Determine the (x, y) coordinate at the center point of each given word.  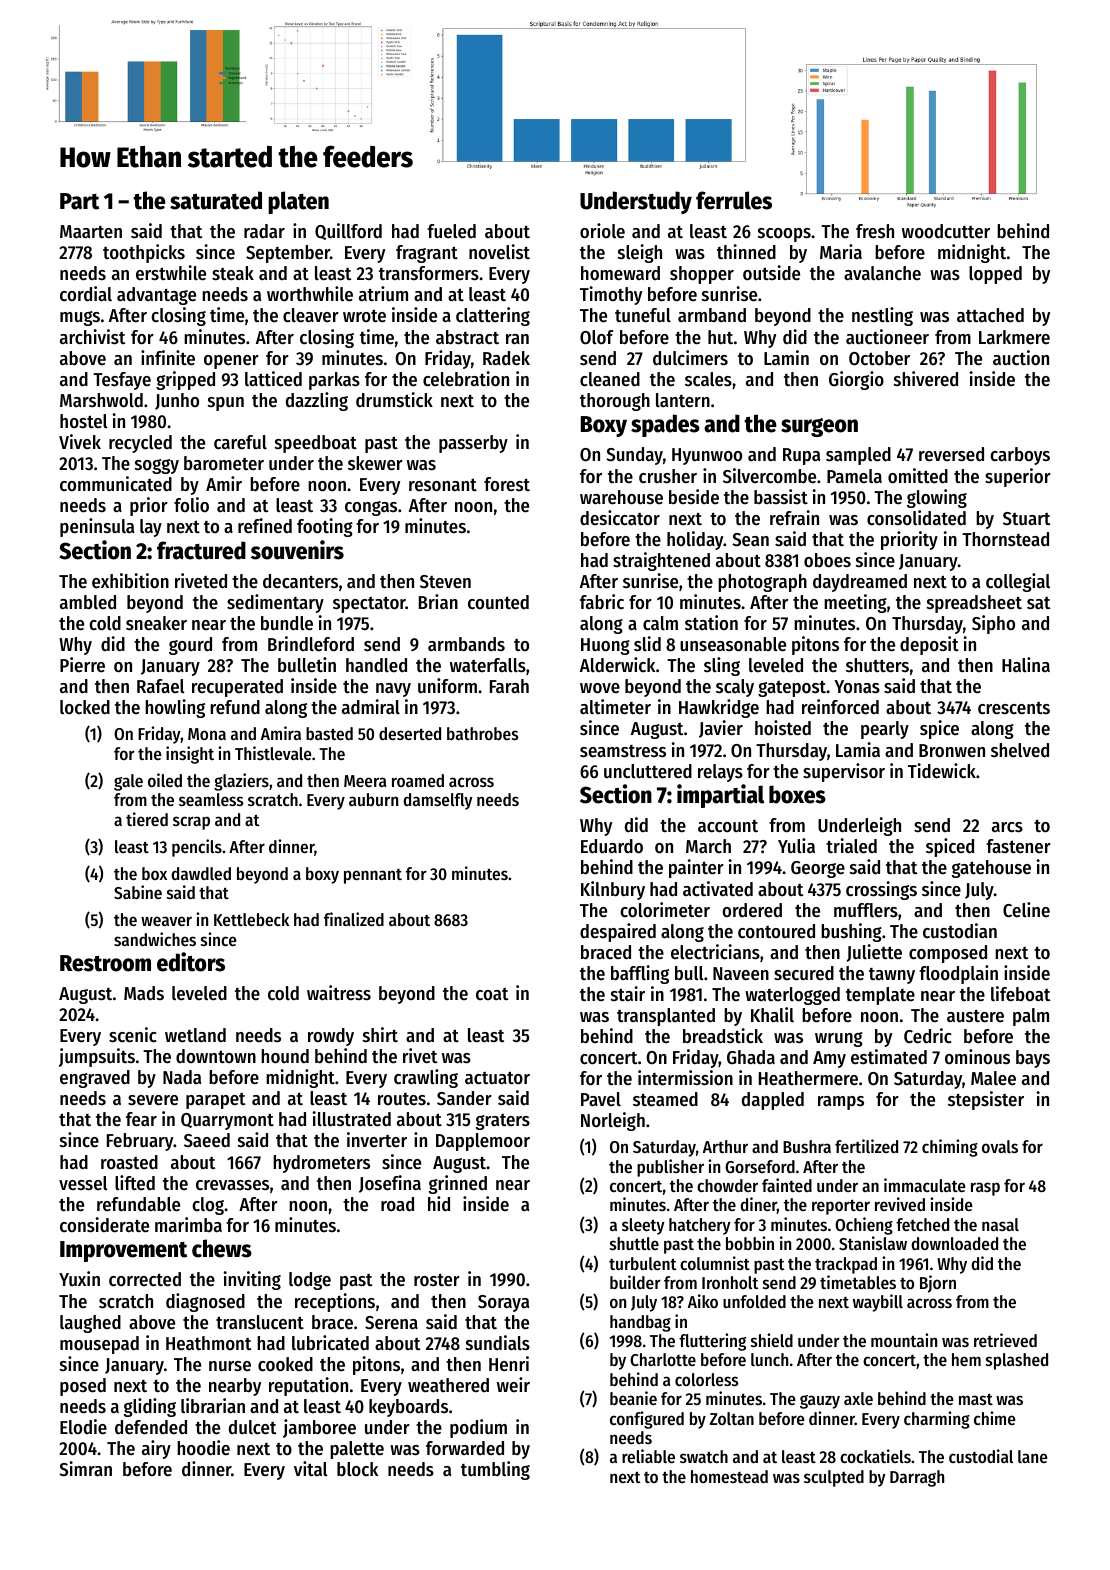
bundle (287, 623)
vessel (83, 1183)
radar (264, 231)
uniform (447, 686)
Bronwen (952, 751)
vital (311, 1468)
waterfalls (488, 665)
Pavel (601, 1099)
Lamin (786, 357)
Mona (207, 734)
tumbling (495, 1470)
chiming (950, 1148)
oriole (602, 231)
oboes (827, 560)
